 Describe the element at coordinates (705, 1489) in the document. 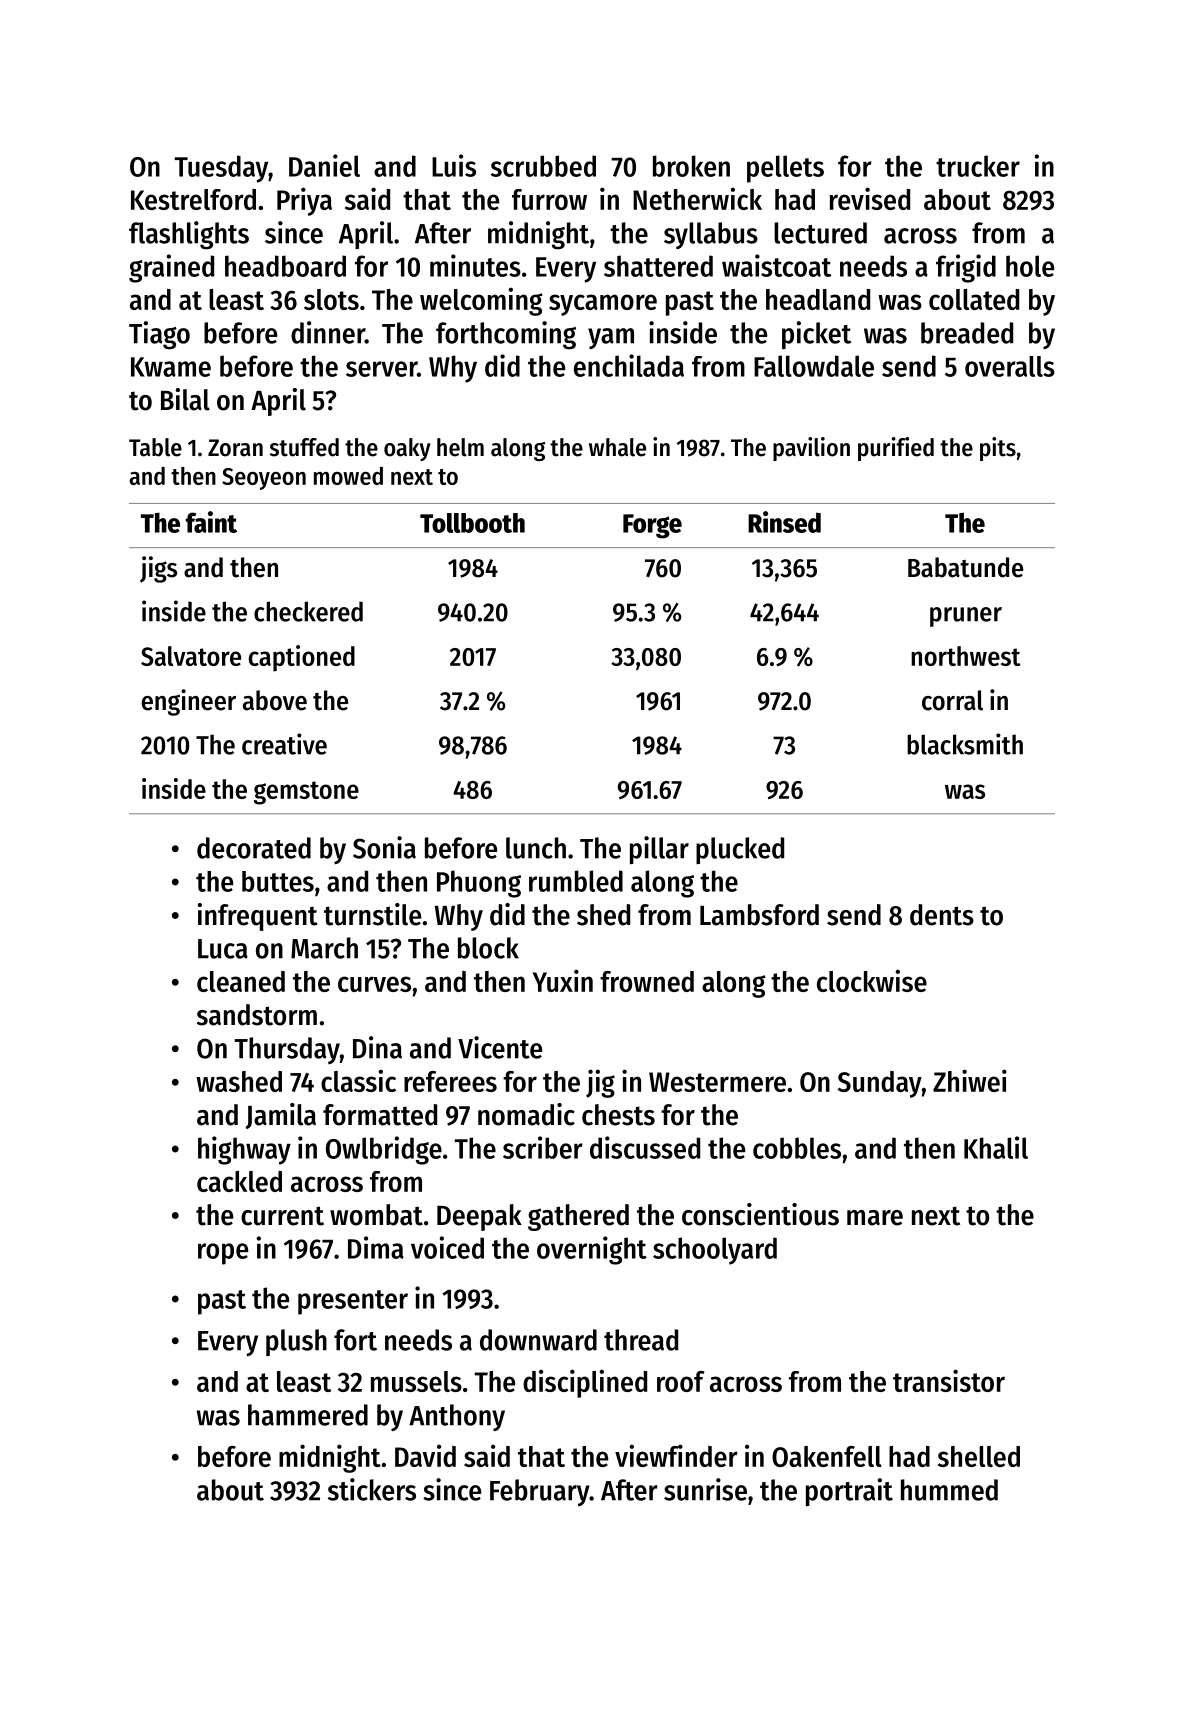

I see `sunrise` at that location.
